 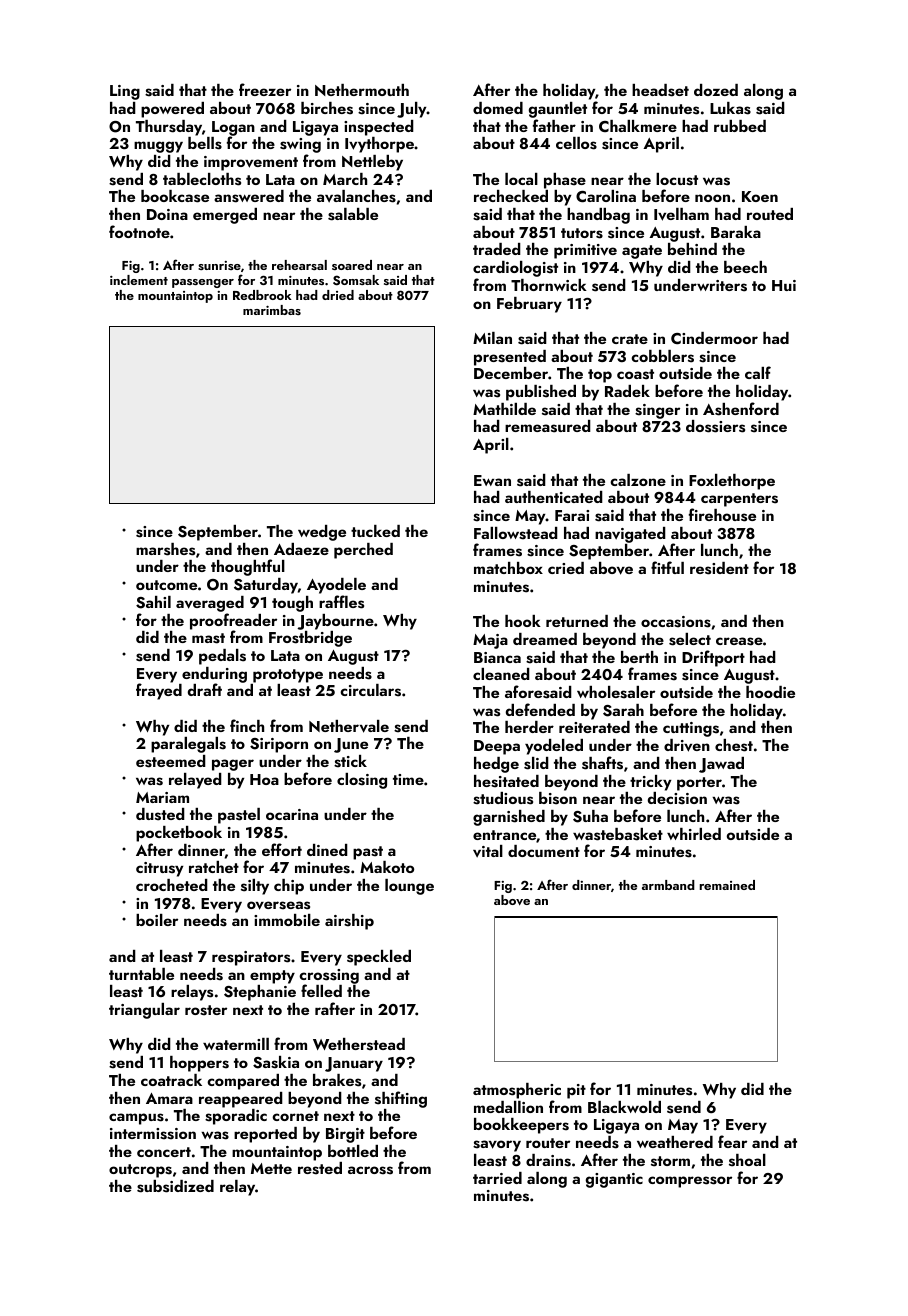 What do you see at coordinates (554, 125) in the image?
I see `father` at bounding box center [554, 125].
